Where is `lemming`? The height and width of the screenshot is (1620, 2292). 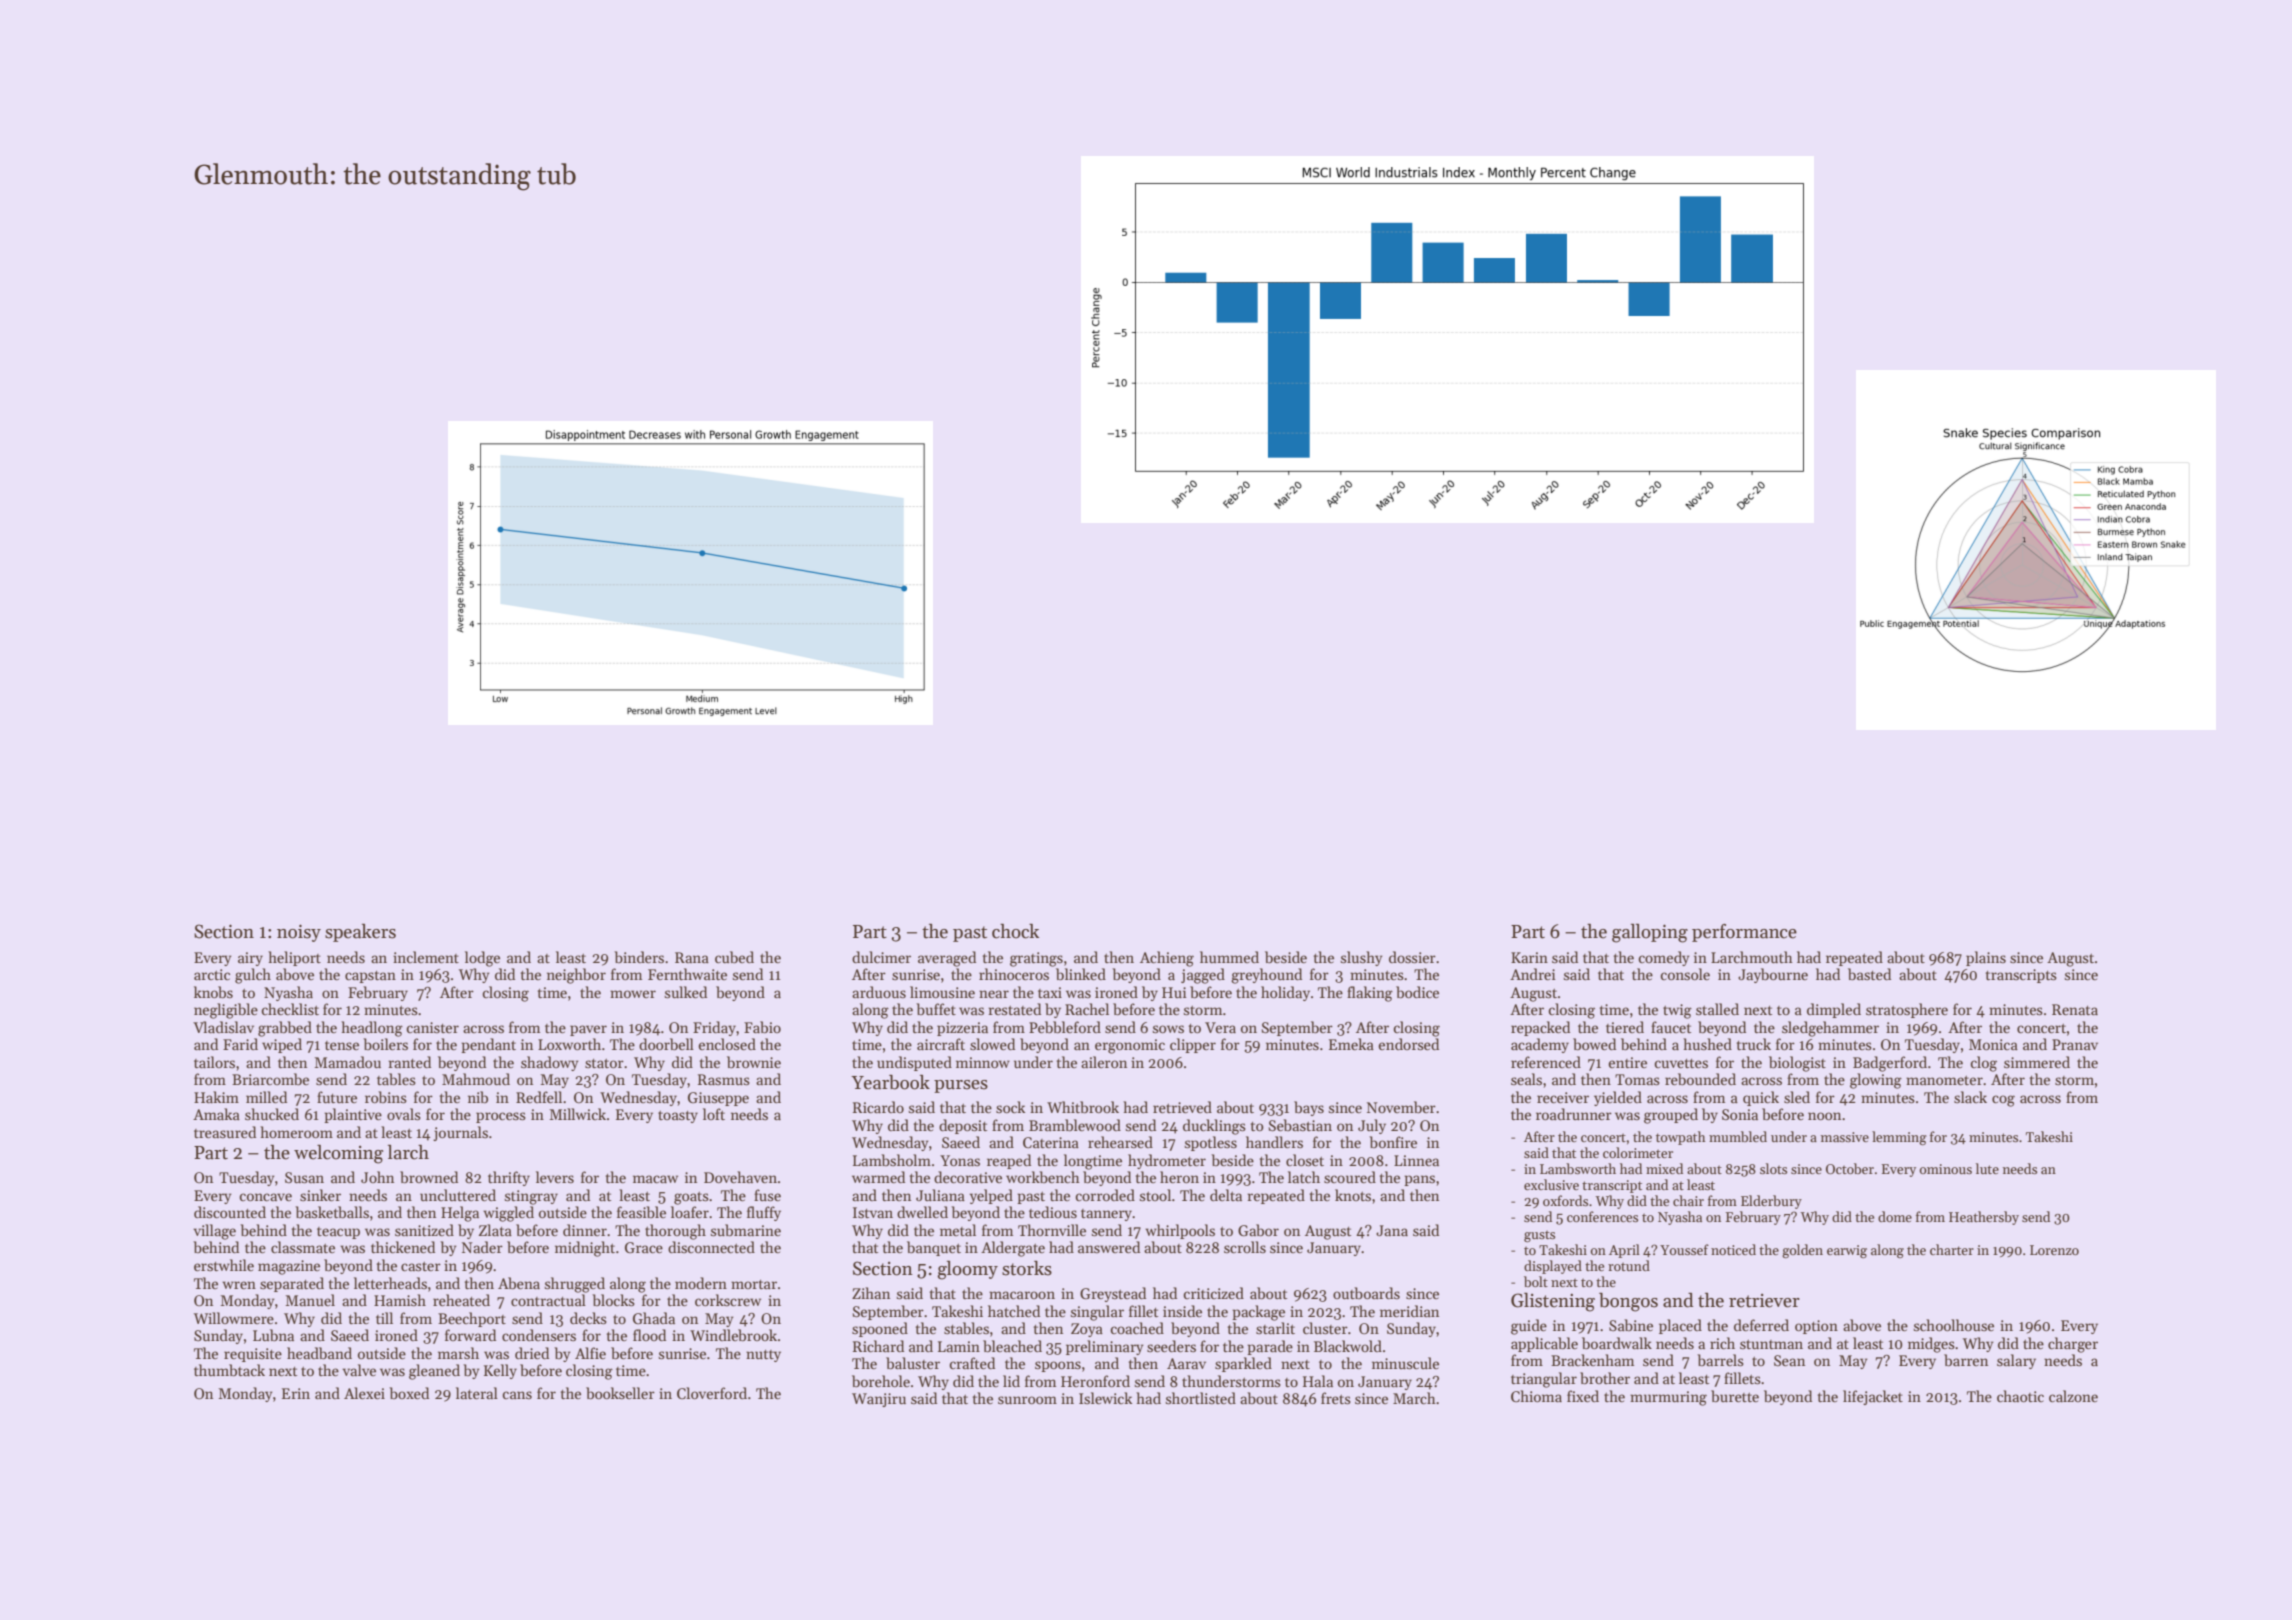 lemming is located at coordinates (1899, 1138).
